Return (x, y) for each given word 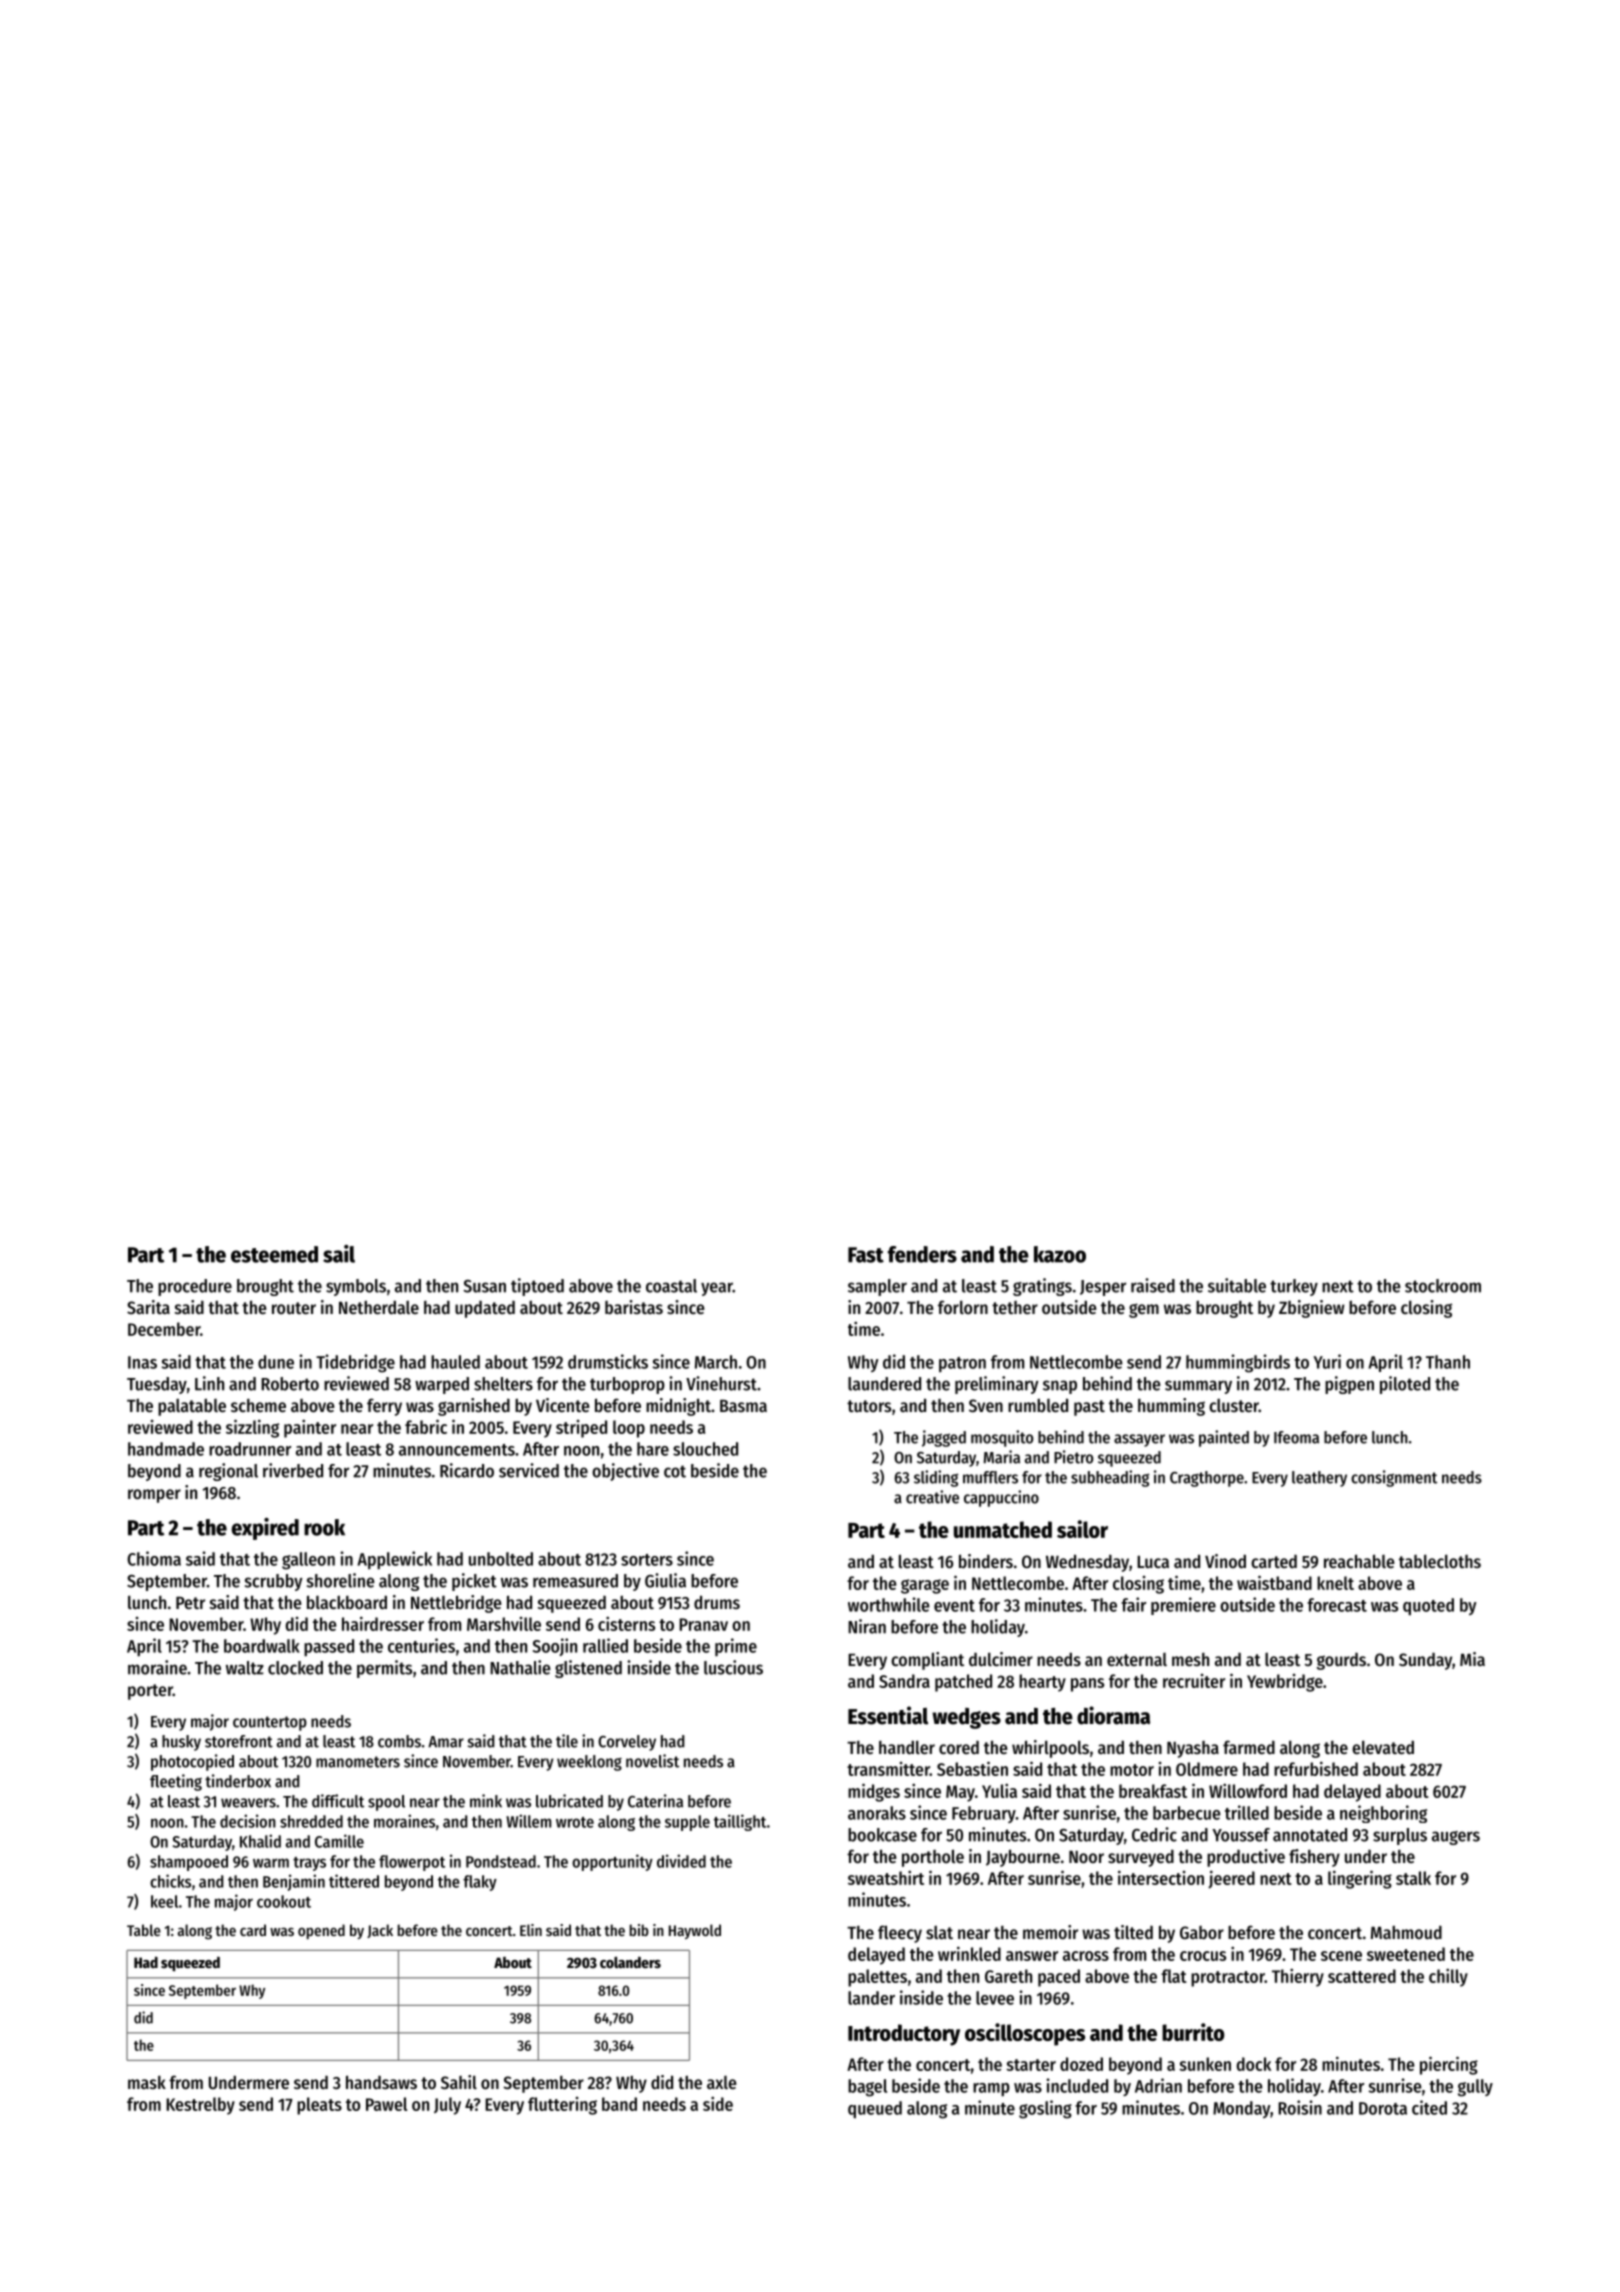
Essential (888, 1715)
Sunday (1425, 1661)
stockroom (1443, 1286)
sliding (936, 1478)
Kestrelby (200, 2106)
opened (321, 1931)
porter (150, 1692)
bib (639, 1930)
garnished (474, 1407)
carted (1274, 1561)
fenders (922, 1254)
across (1086, 1956)
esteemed (274, 1254)
